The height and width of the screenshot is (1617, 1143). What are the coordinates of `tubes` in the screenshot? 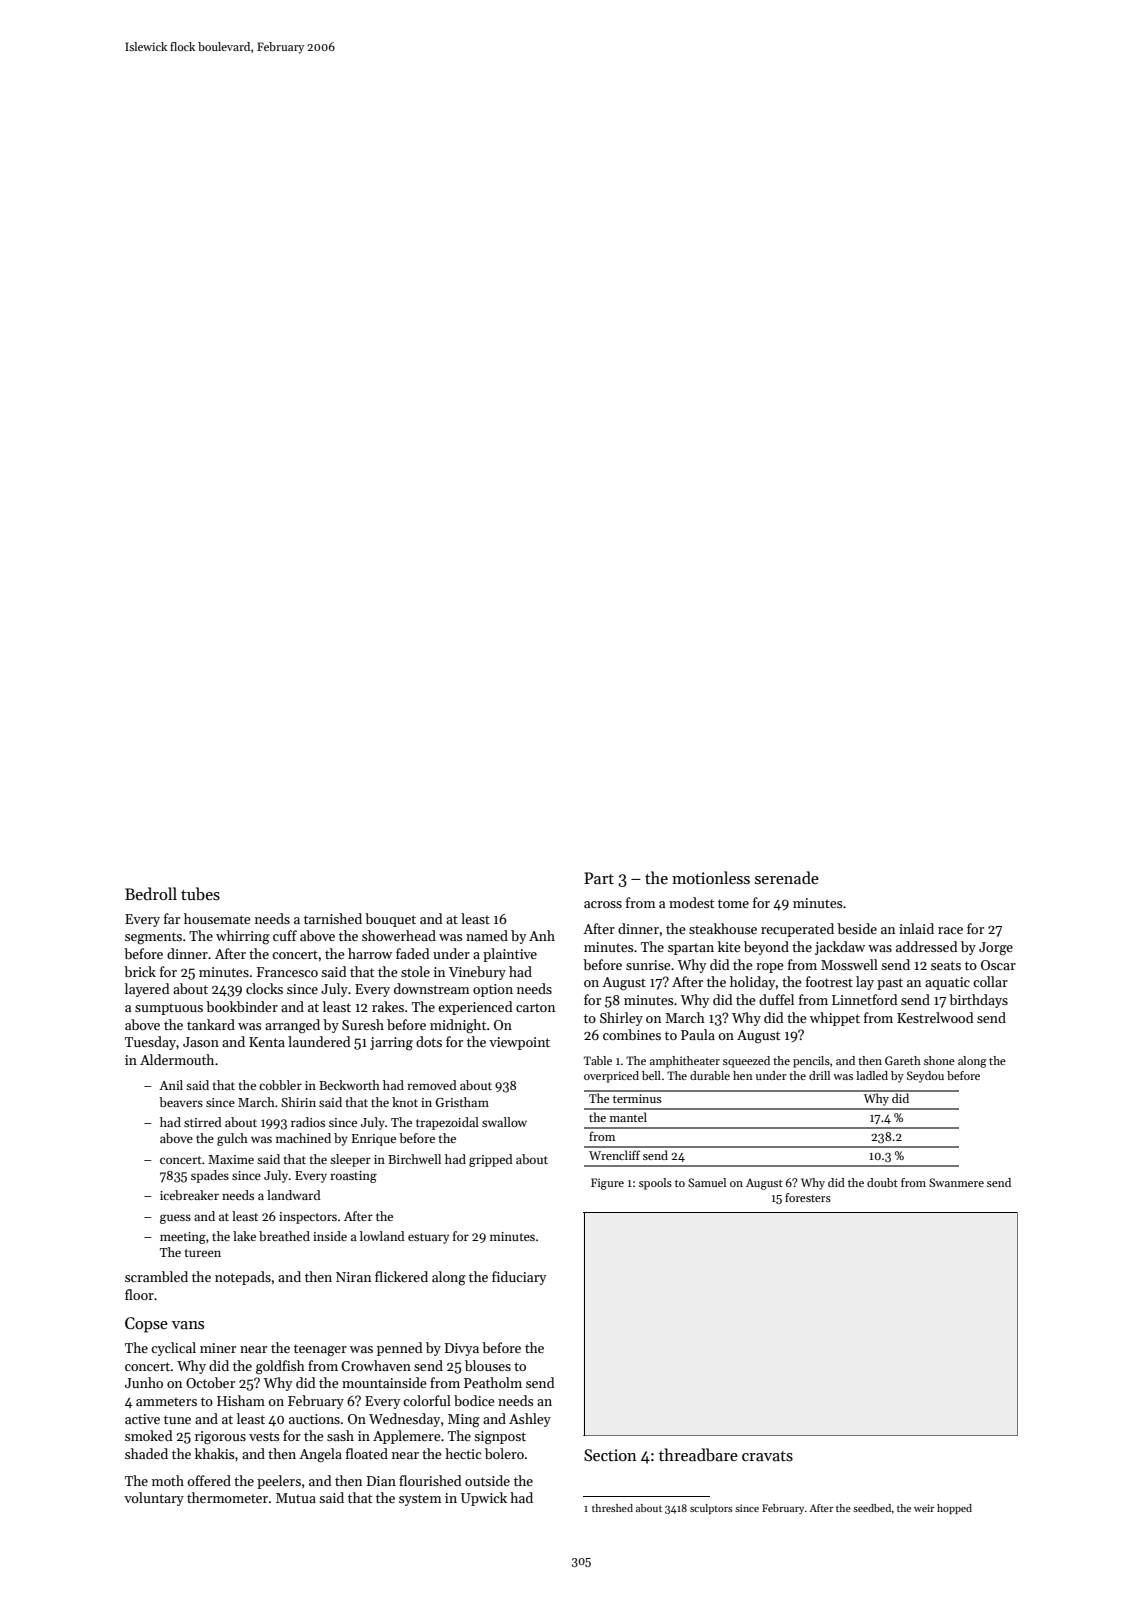 It's located at (200, 894).
